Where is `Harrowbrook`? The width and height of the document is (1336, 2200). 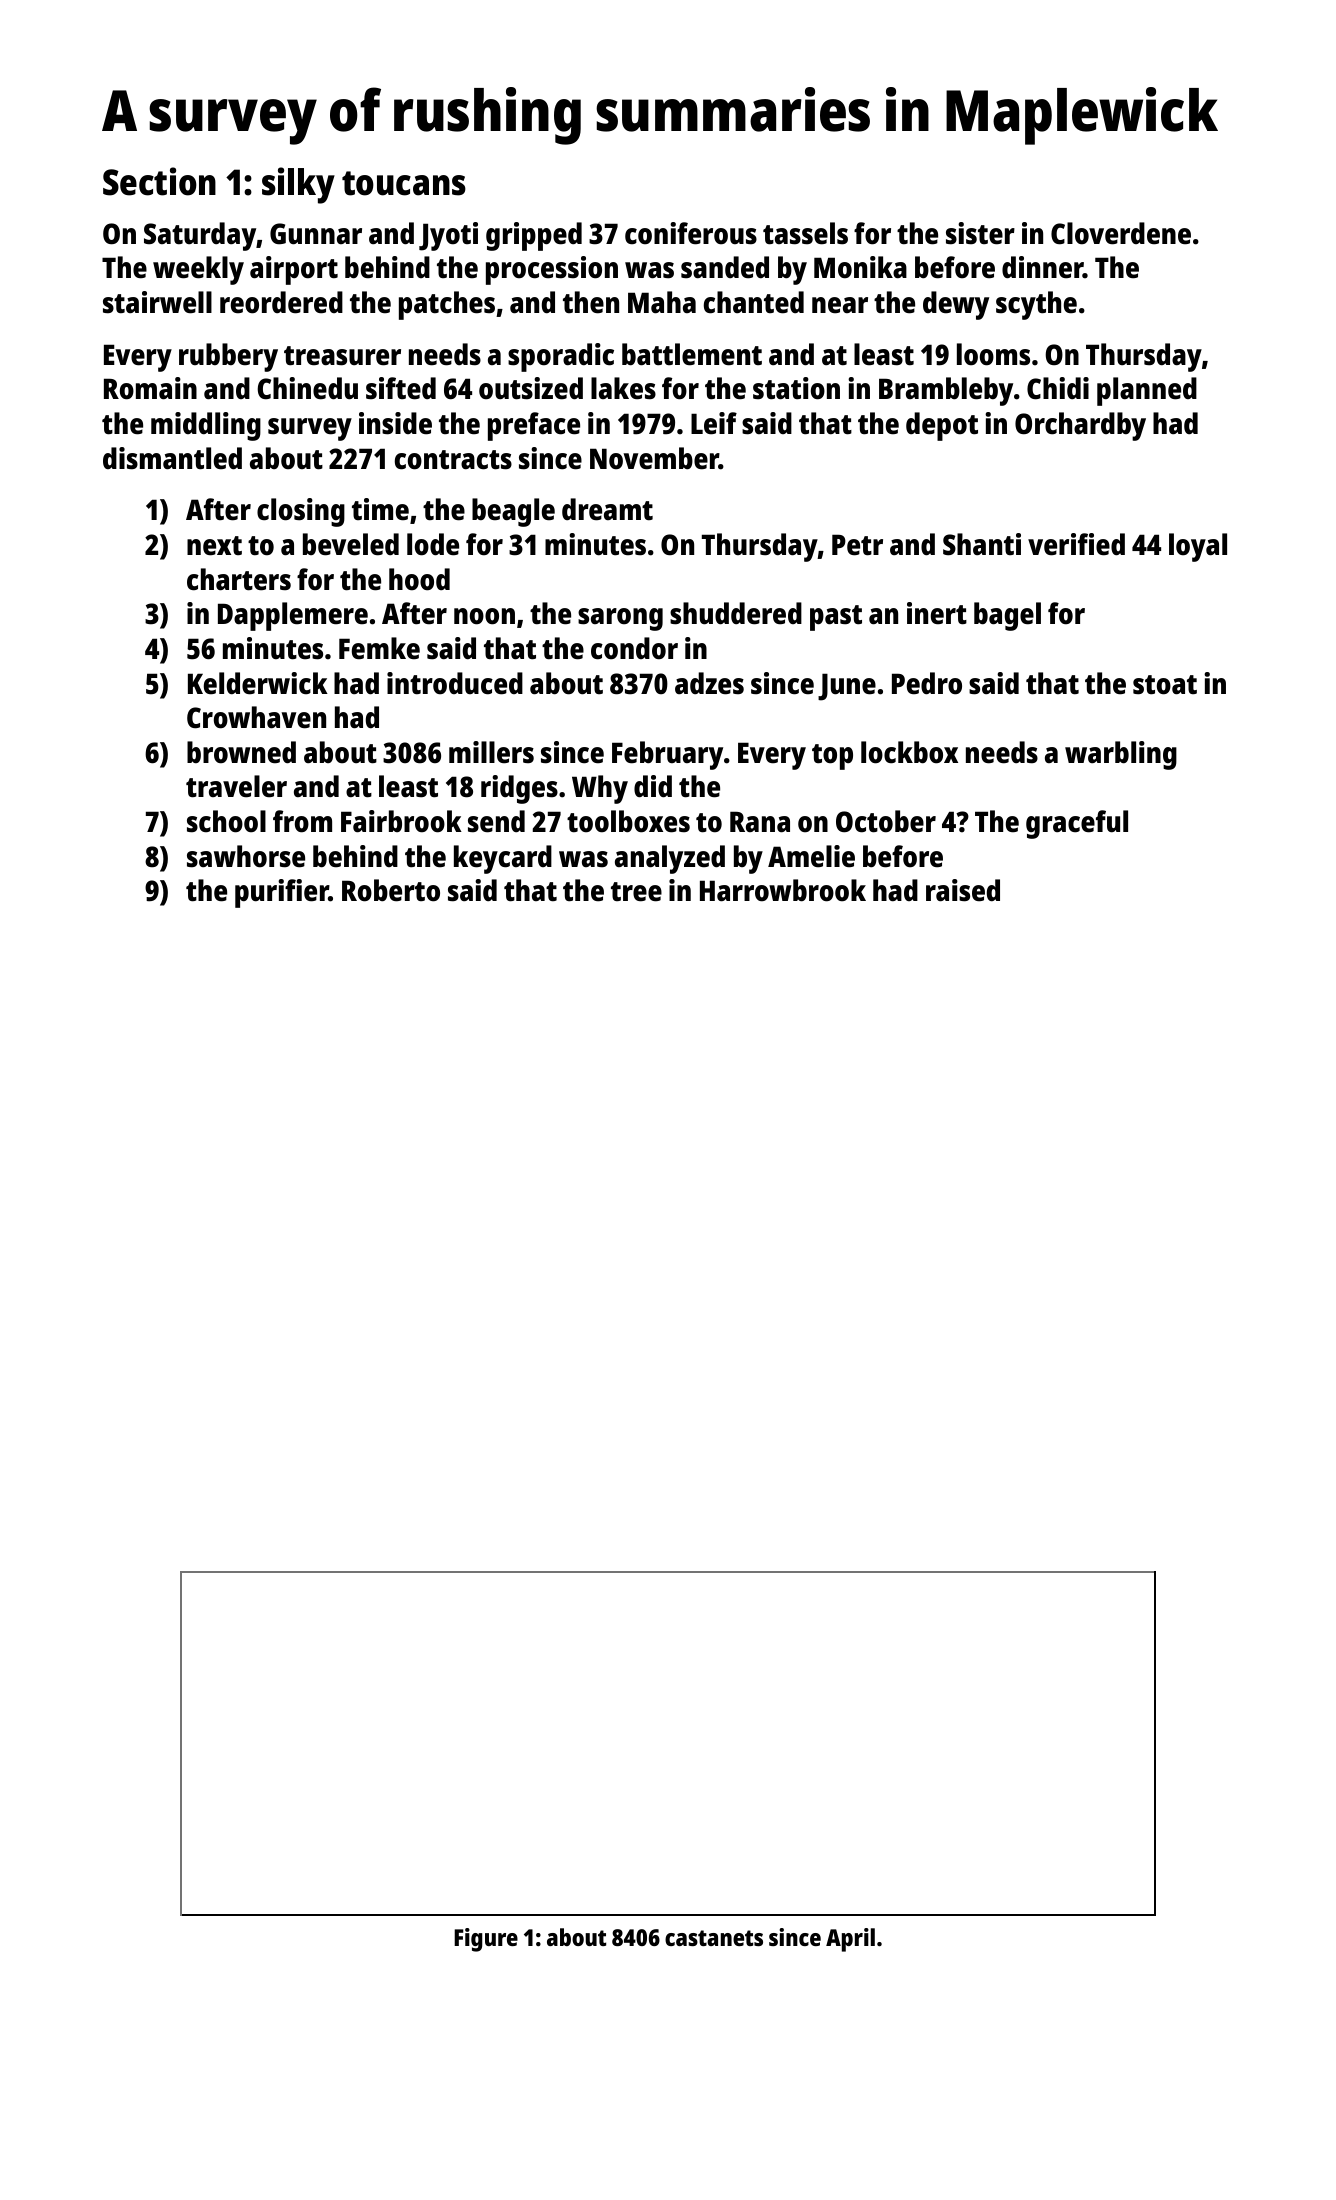
Harrowbrook is located at coordinates (783, 890).
